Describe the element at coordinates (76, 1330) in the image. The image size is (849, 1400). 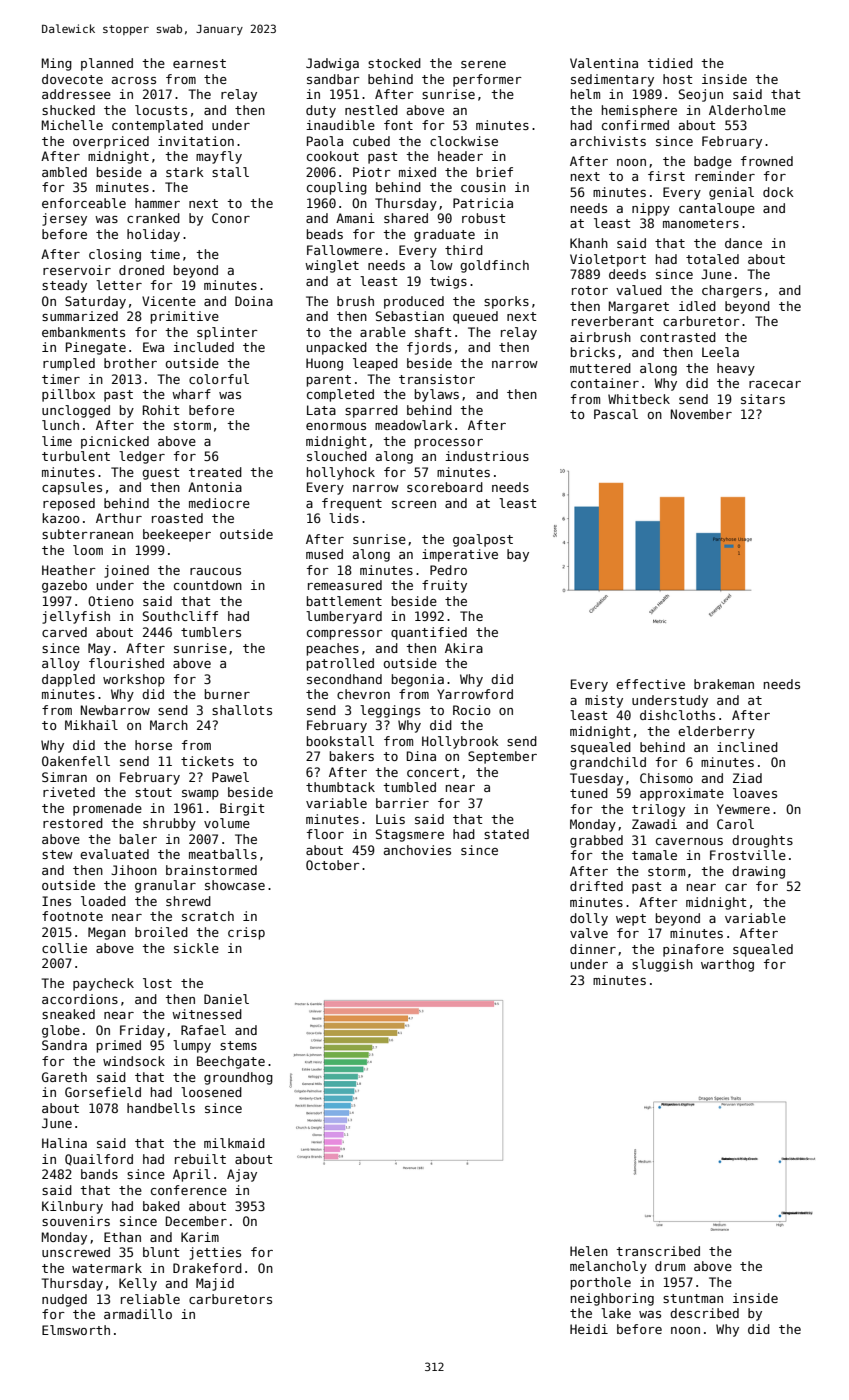
I see `Elmsworth` at that location.
